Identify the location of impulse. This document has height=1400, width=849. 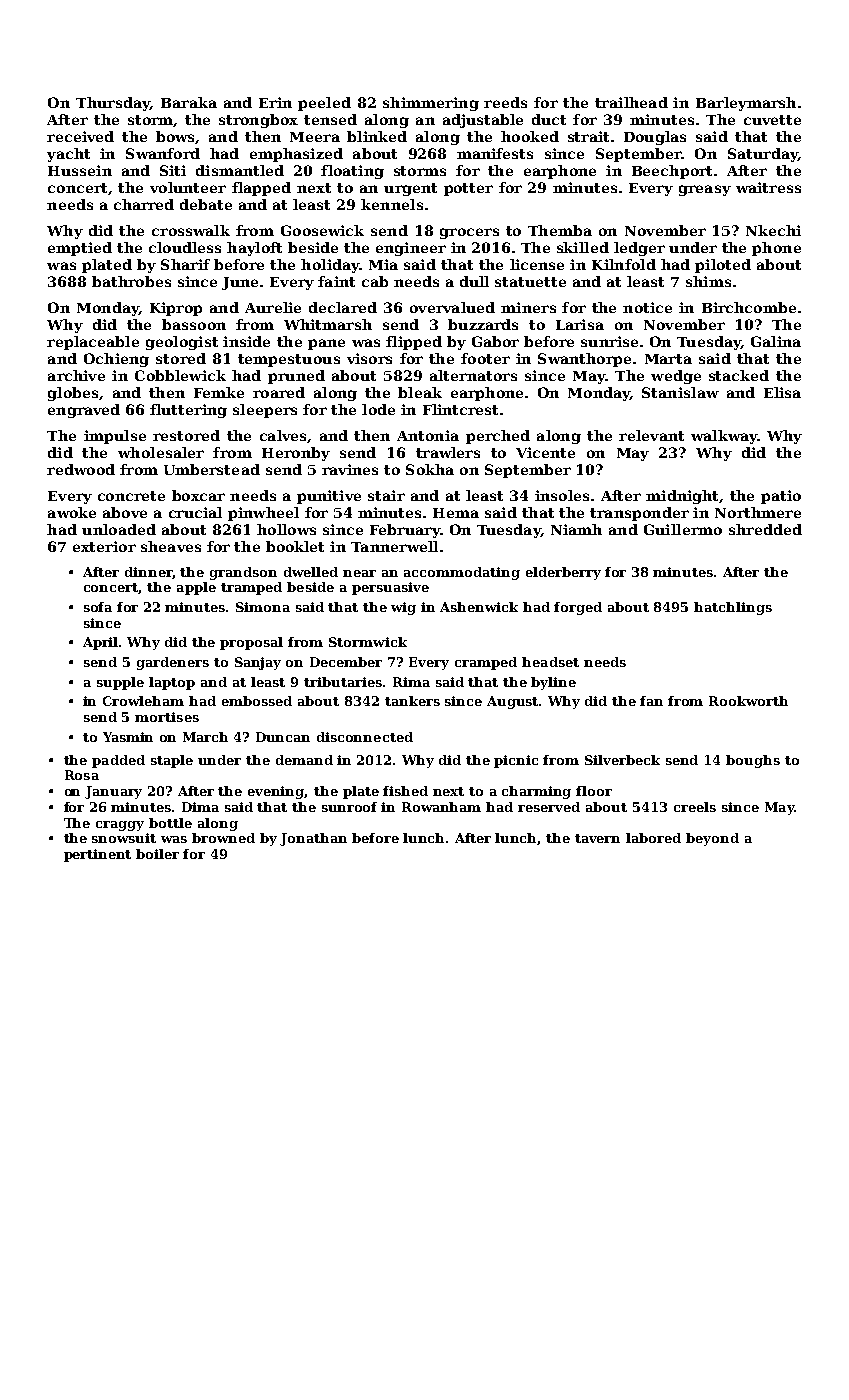
(115, 437).
